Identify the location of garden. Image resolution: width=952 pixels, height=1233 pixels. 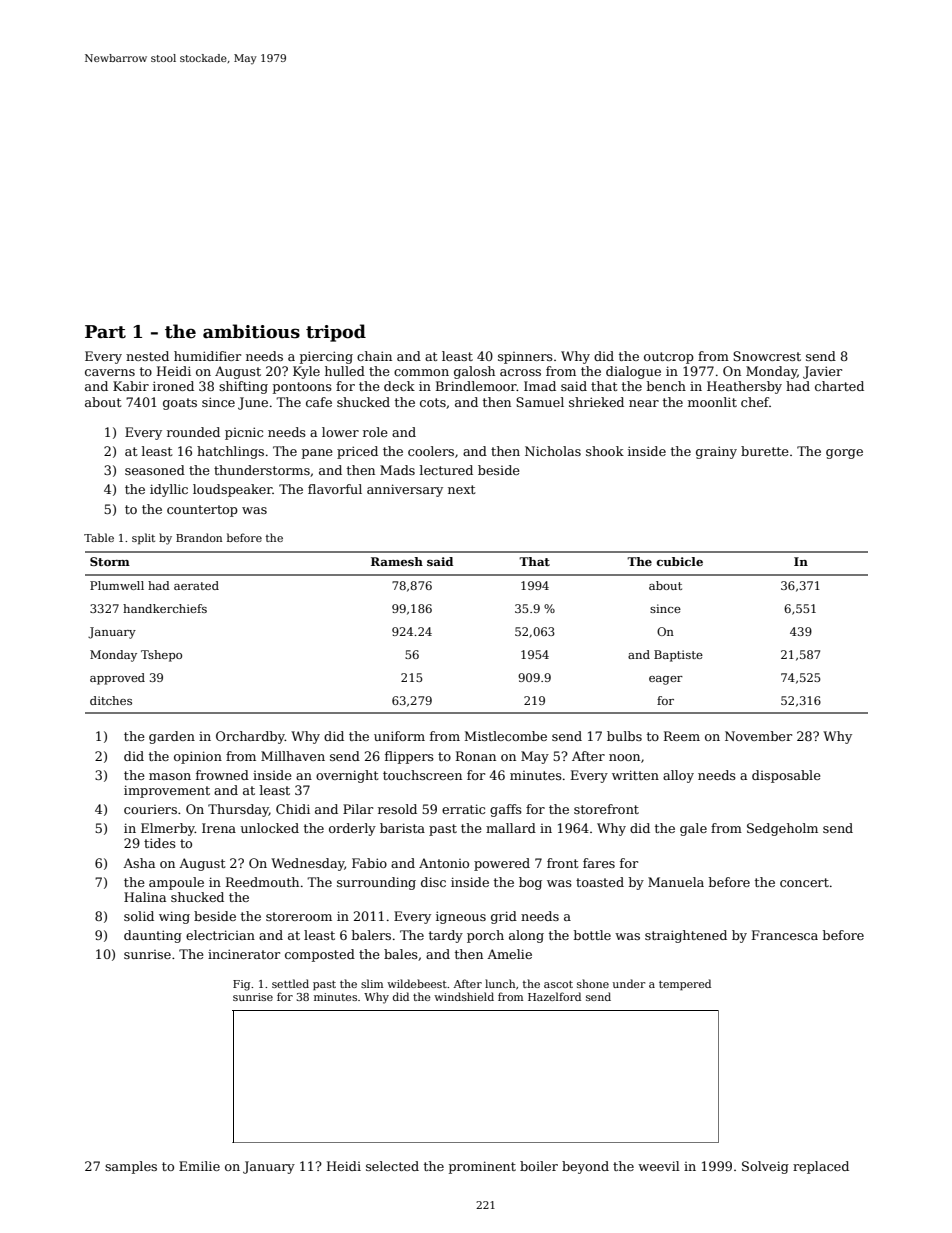
(172, 737).
